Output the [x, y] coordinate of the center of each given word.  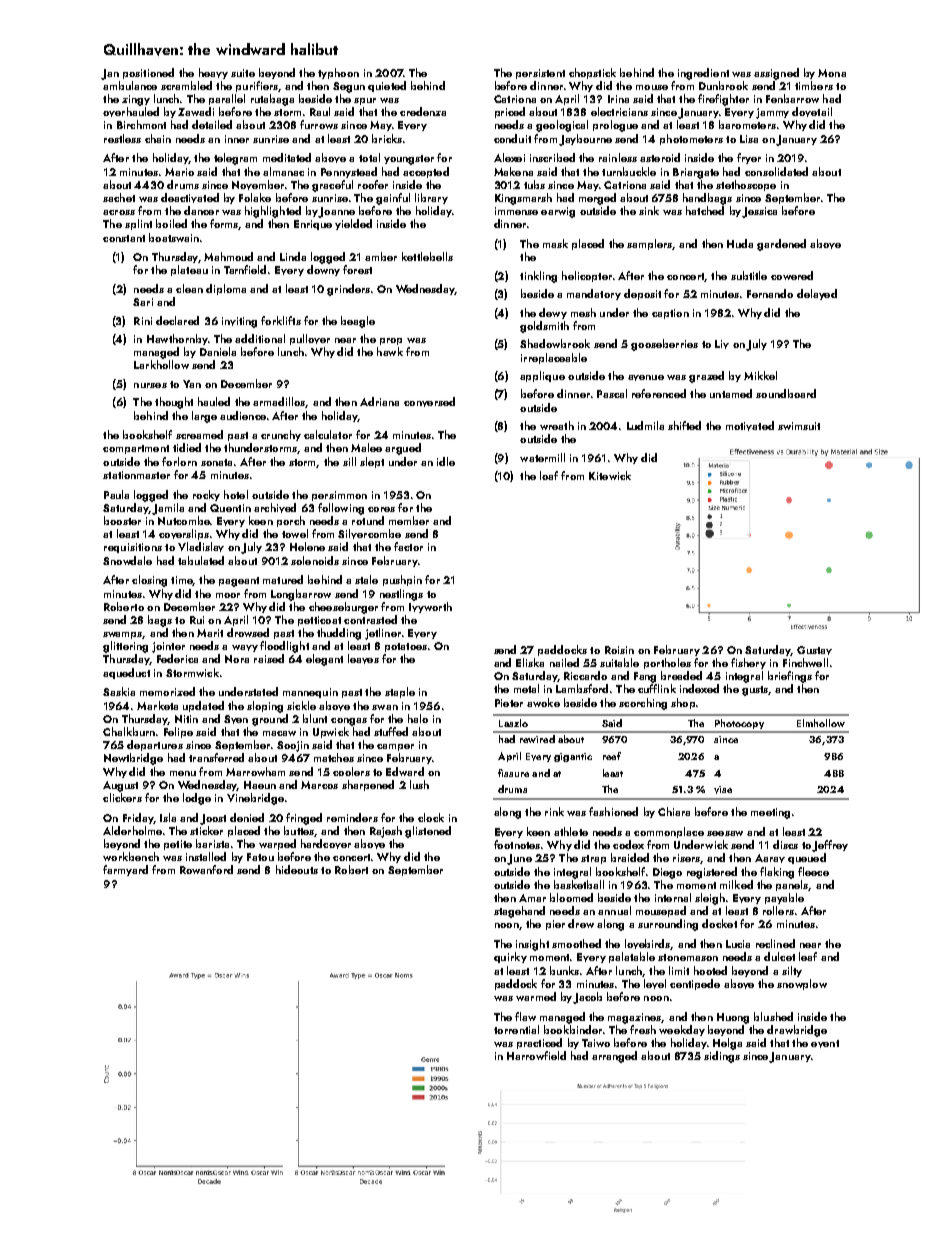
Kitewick [610, 475]
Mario [179, 172]
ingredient [703, 74]
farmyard [125, 870]
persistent [540, 74]
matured [283, 579]
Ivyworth [430, 607]
